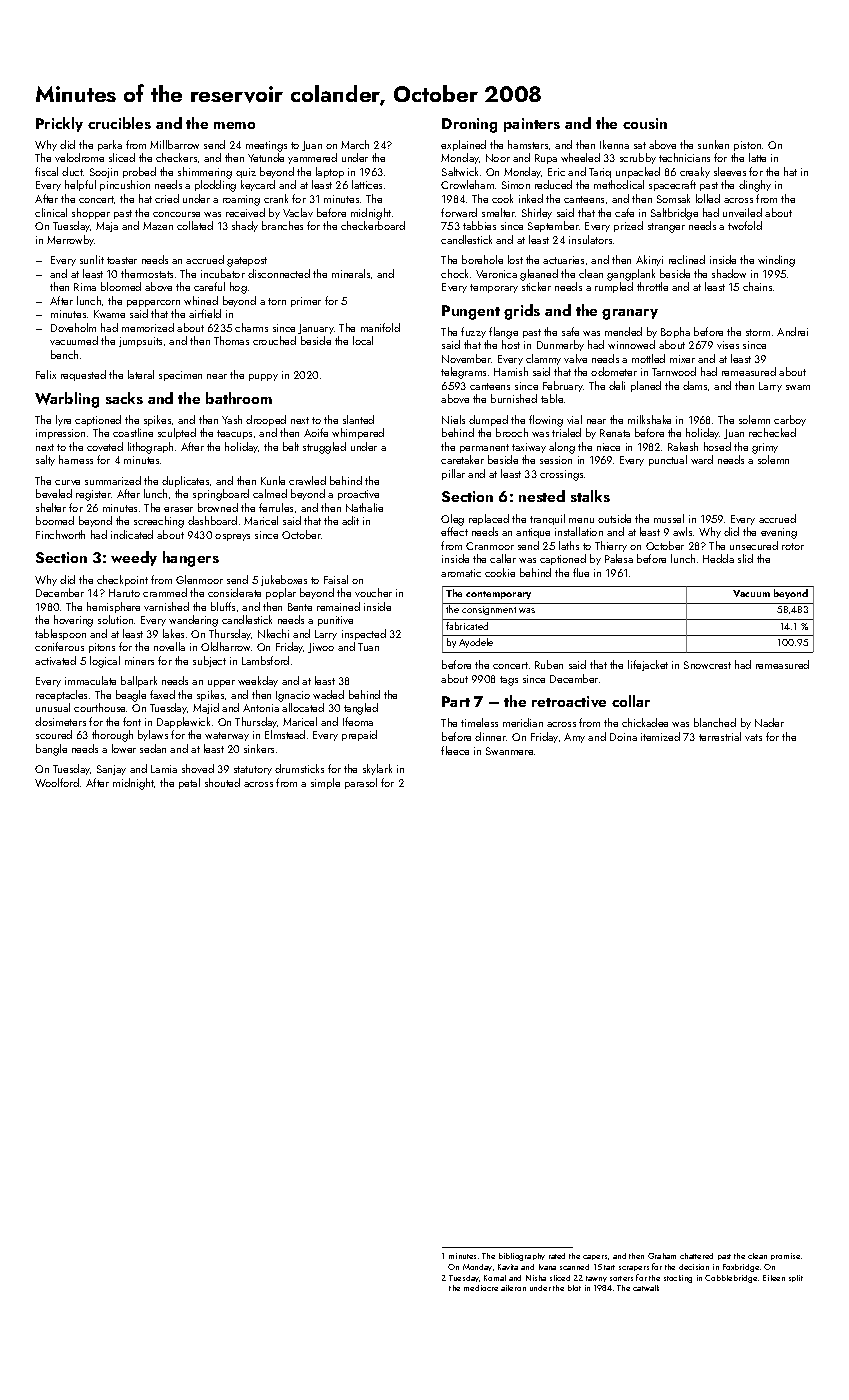 The height and width of the screenshot is (1400, 849). Describe the element at coordinates (469, 125) in the screenshot. I see `Droning` at that location.
